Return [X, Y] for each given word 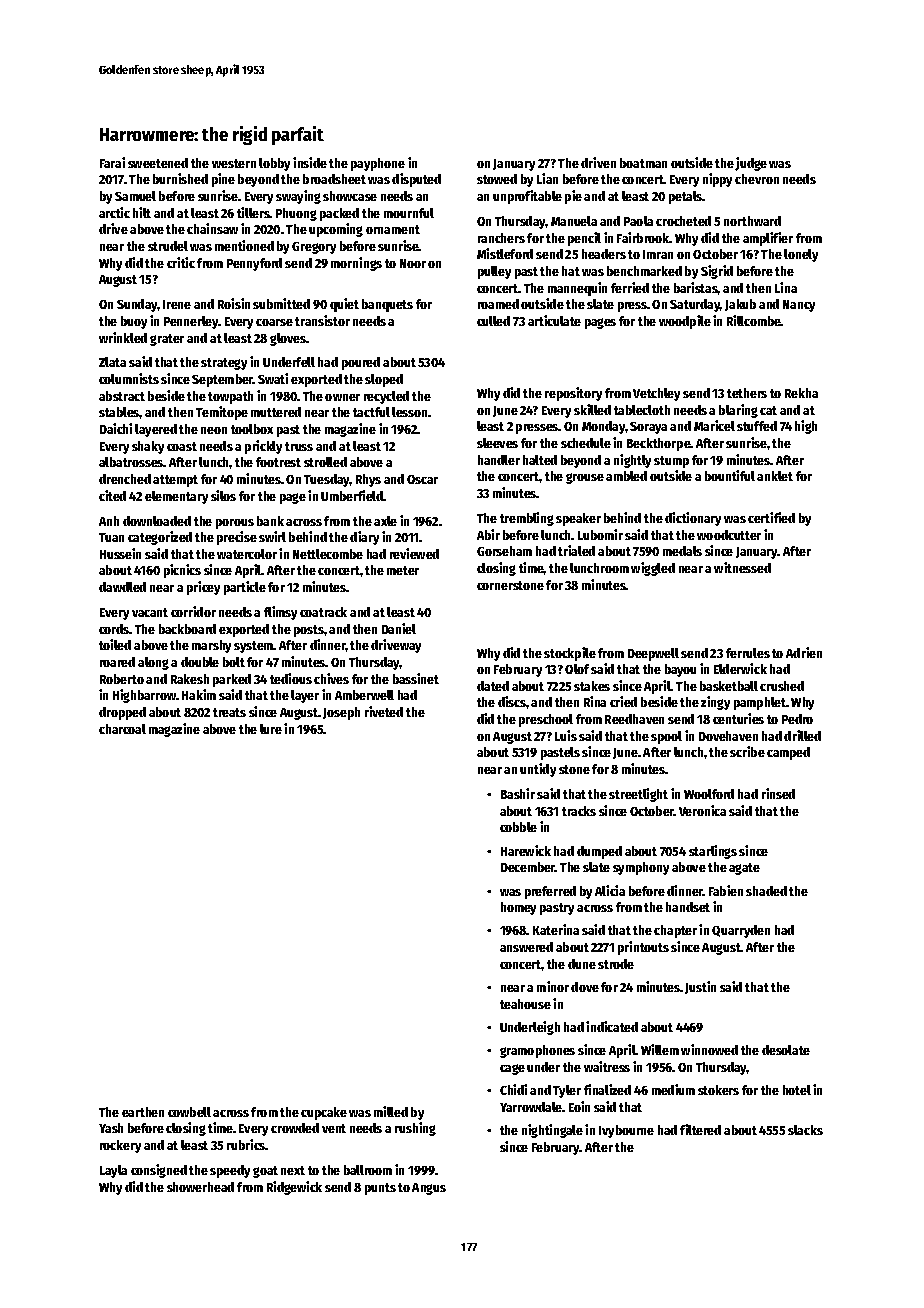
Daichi [116, 428]
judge [751, 164]
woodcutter [729, 535]
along [153, 663]
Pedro [797, 719]
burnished [180, 178]
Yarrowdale [531, 1107]
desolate [786, 1050]
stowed [497, 179]
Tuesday [327, 480]
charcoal [122, 729]
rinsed [778, 793]
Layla [113, 1171]
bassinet [416, 678]
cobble [518, 827]
